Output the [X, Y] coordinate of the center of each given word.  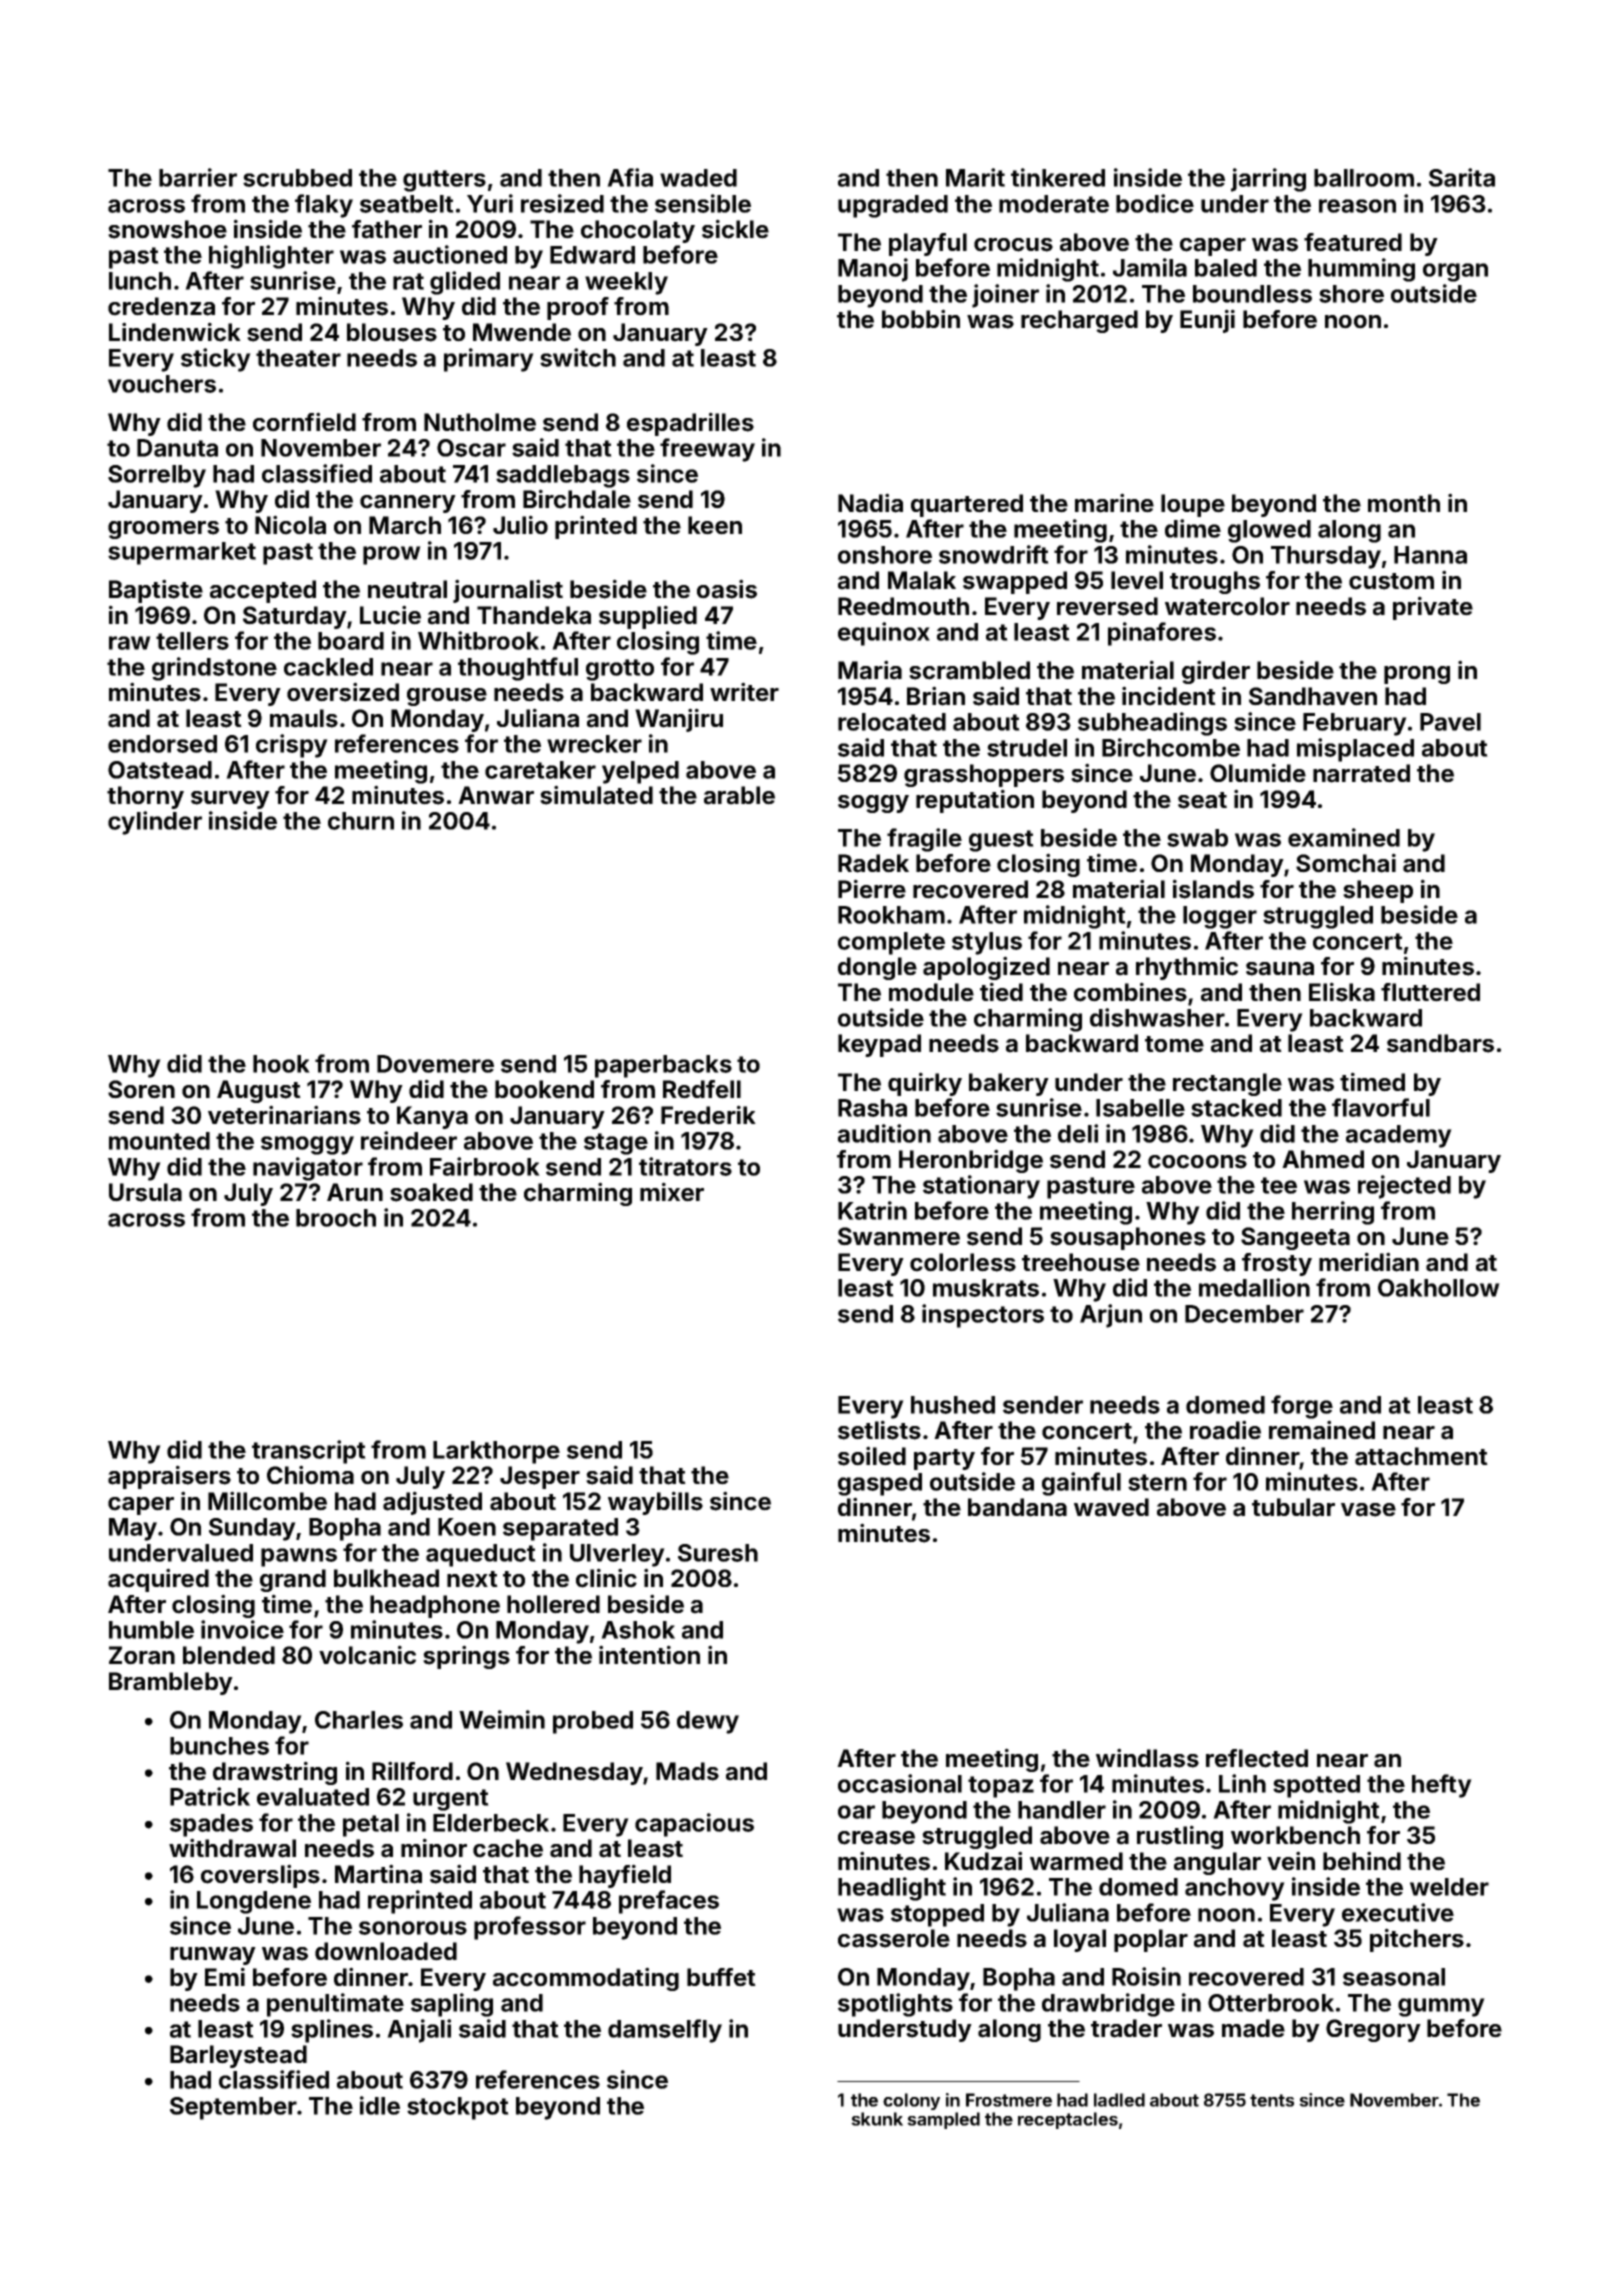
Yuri [490, 203]
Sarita [1462, 177]
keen [715, 525]
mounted [159, 1141]
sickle [735, 229]
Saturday [295, 617]
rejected [1404, 1187]
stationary [981, 1187]
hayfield [625, 1876]
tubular [1293, 1507]
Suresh [718, 1553]
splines [332, 2031]
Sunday [252, 1529]
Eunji [1207, 321]
